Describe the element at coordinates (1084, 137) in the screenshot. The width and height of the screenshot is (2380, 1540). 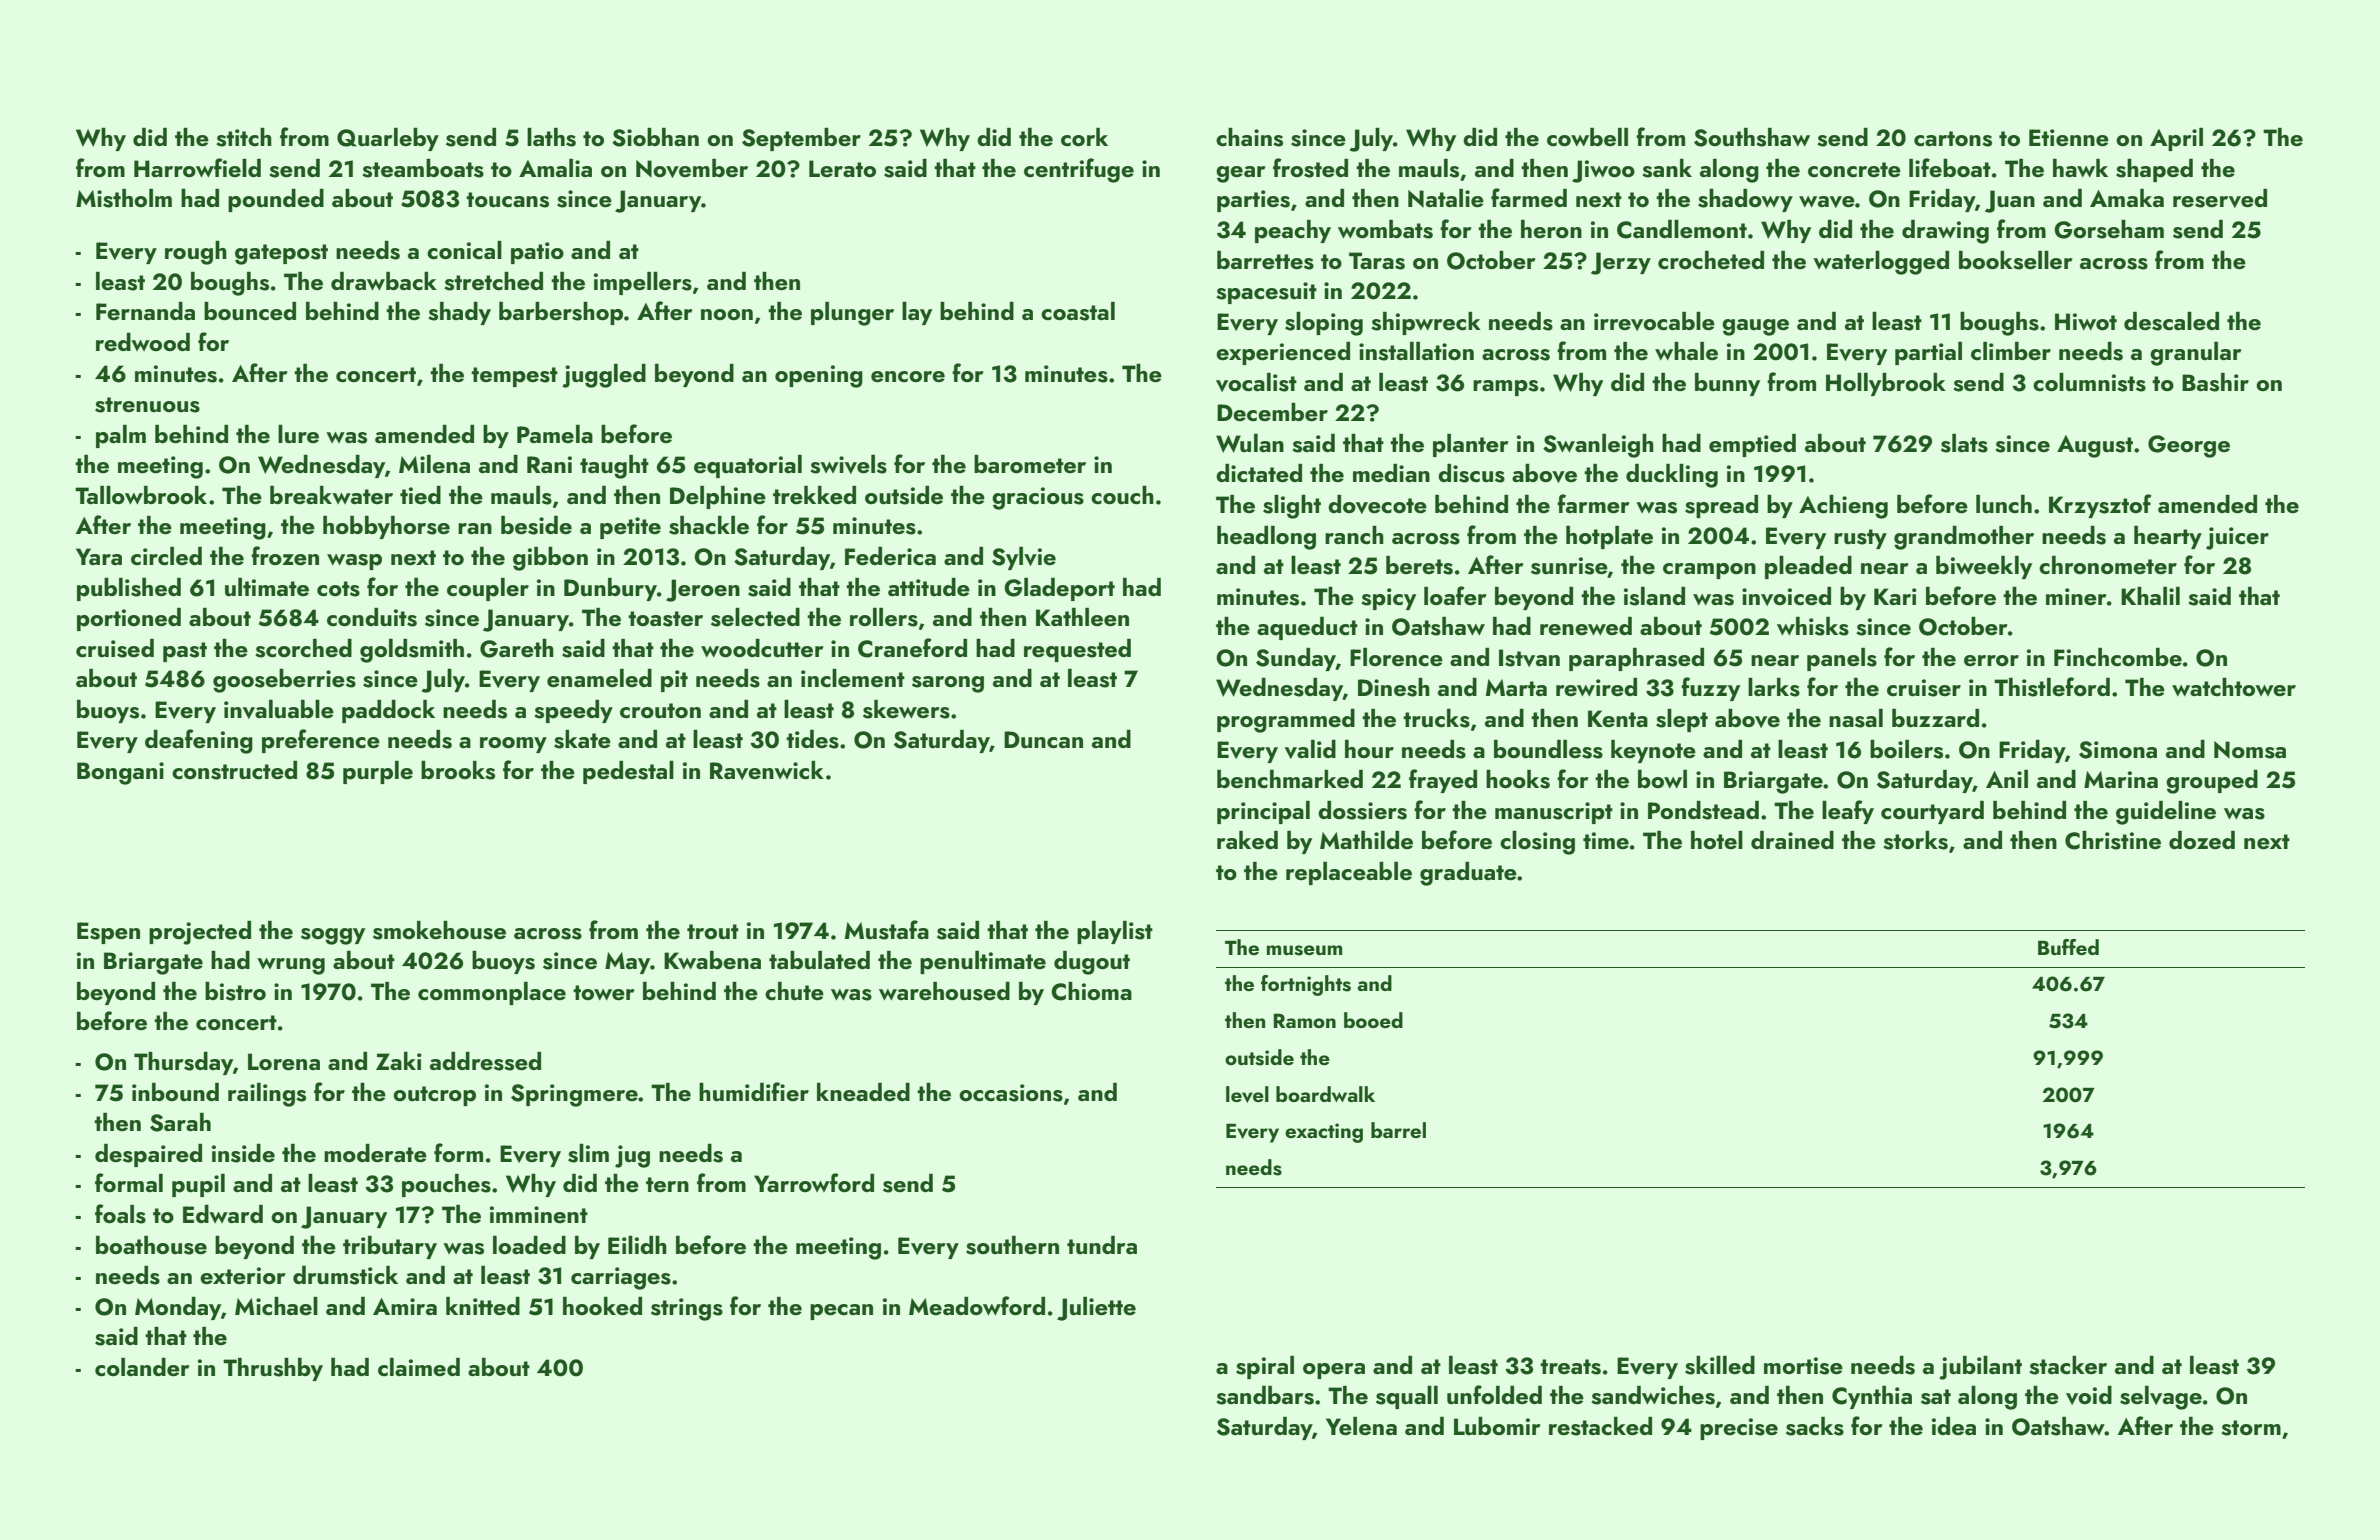
I see `cork` at that location.
